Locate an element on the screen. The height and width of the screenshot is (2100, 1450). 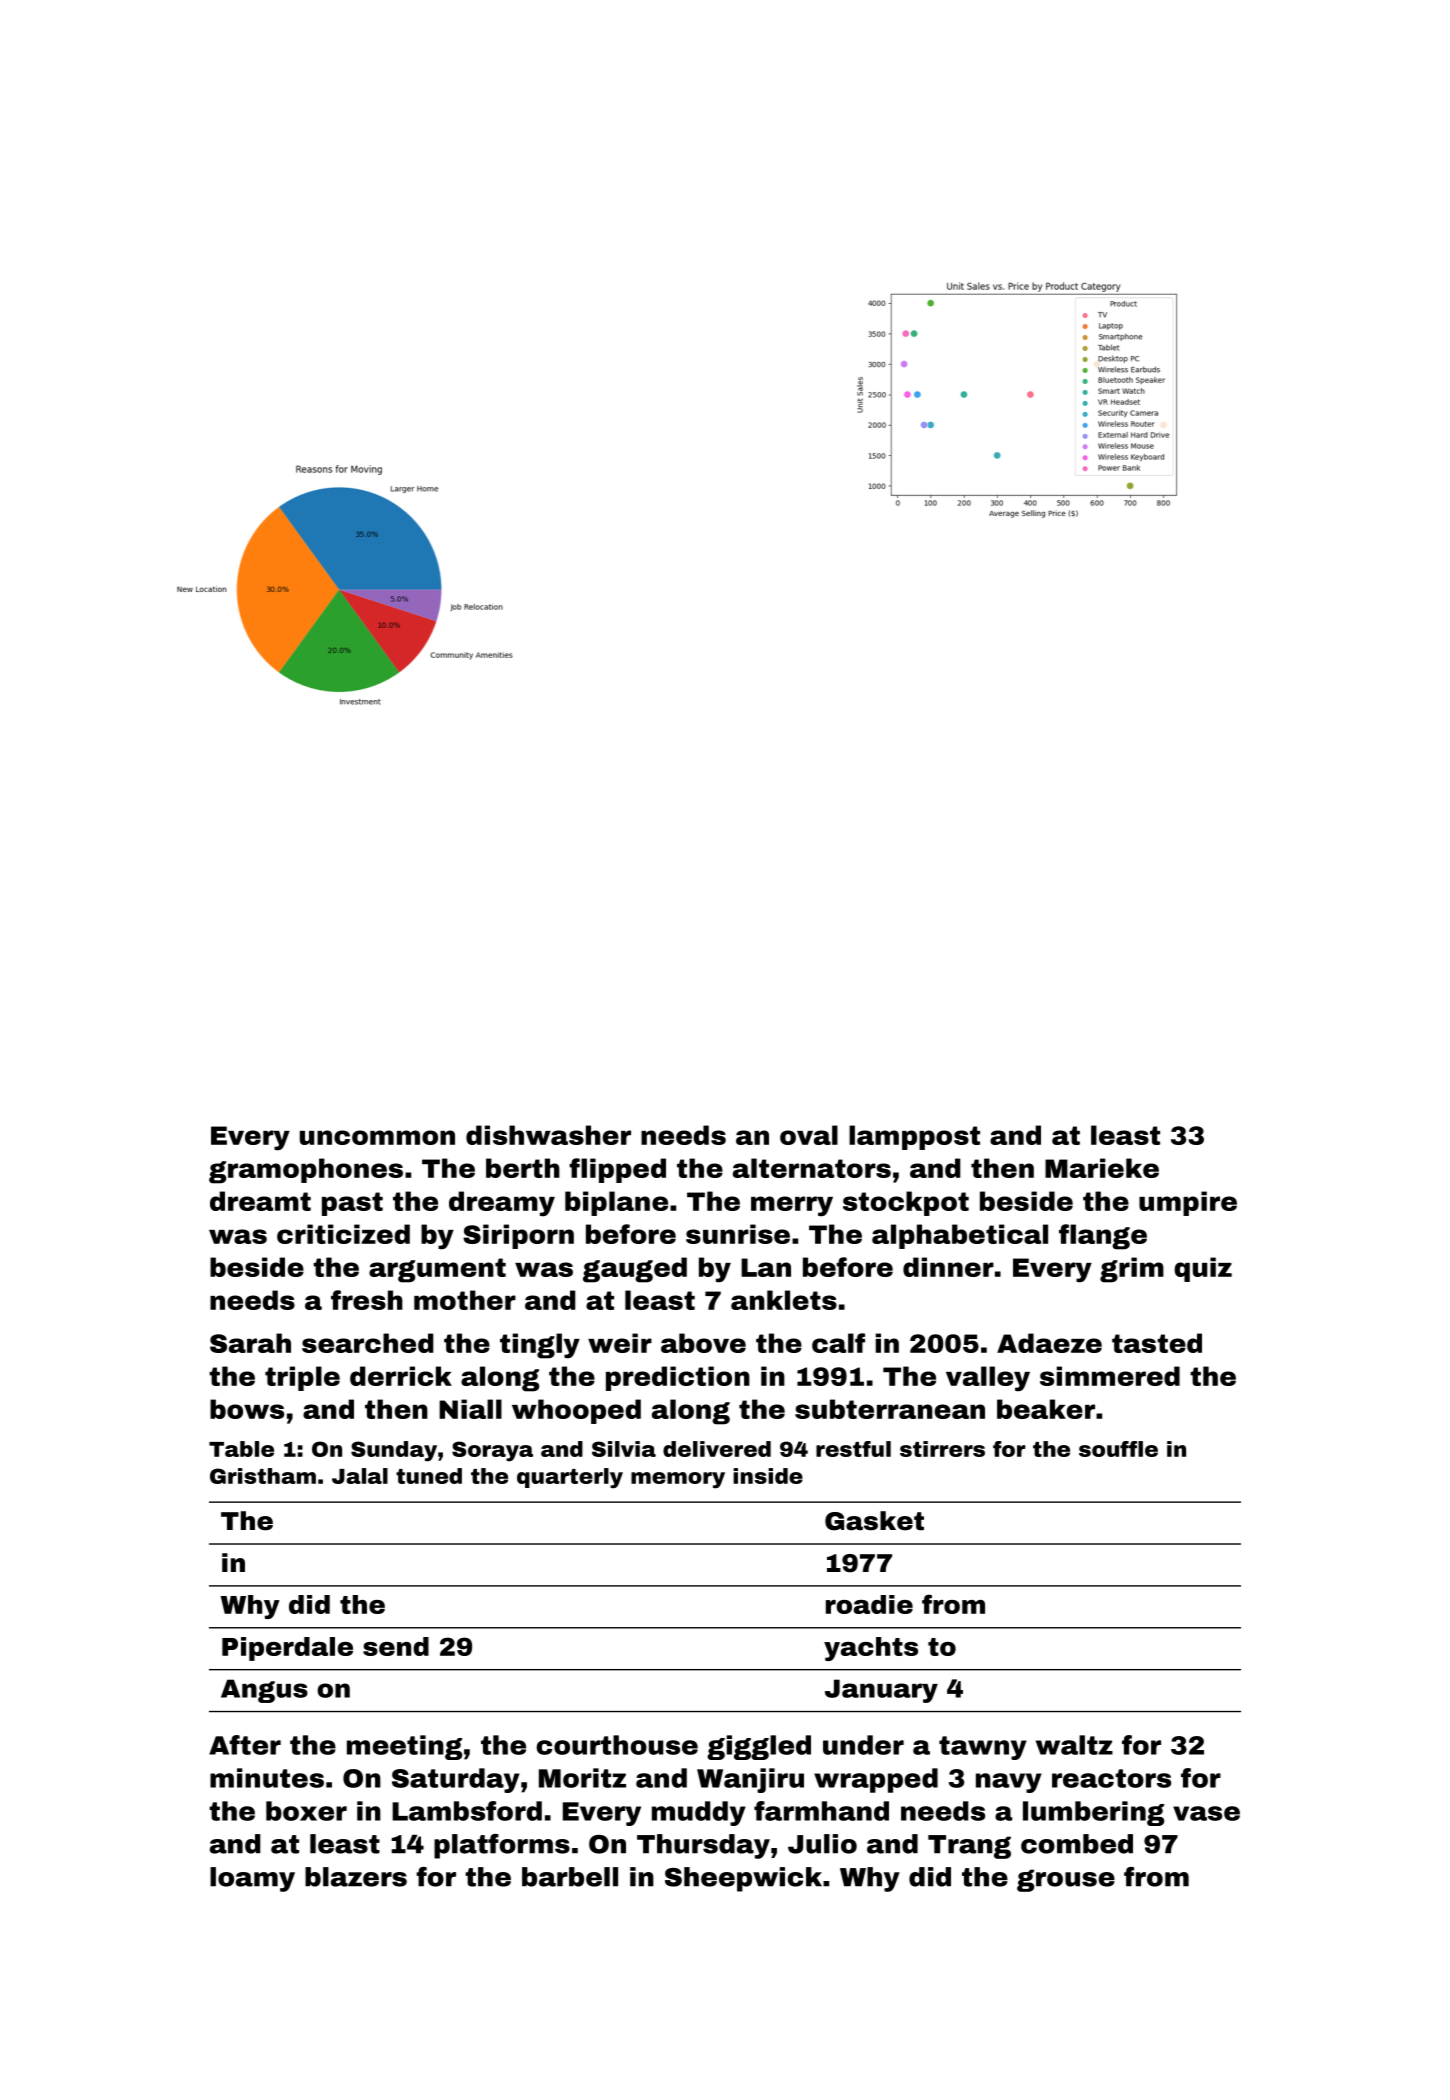
Sheepwick is located at coordinates (743, 1879).
